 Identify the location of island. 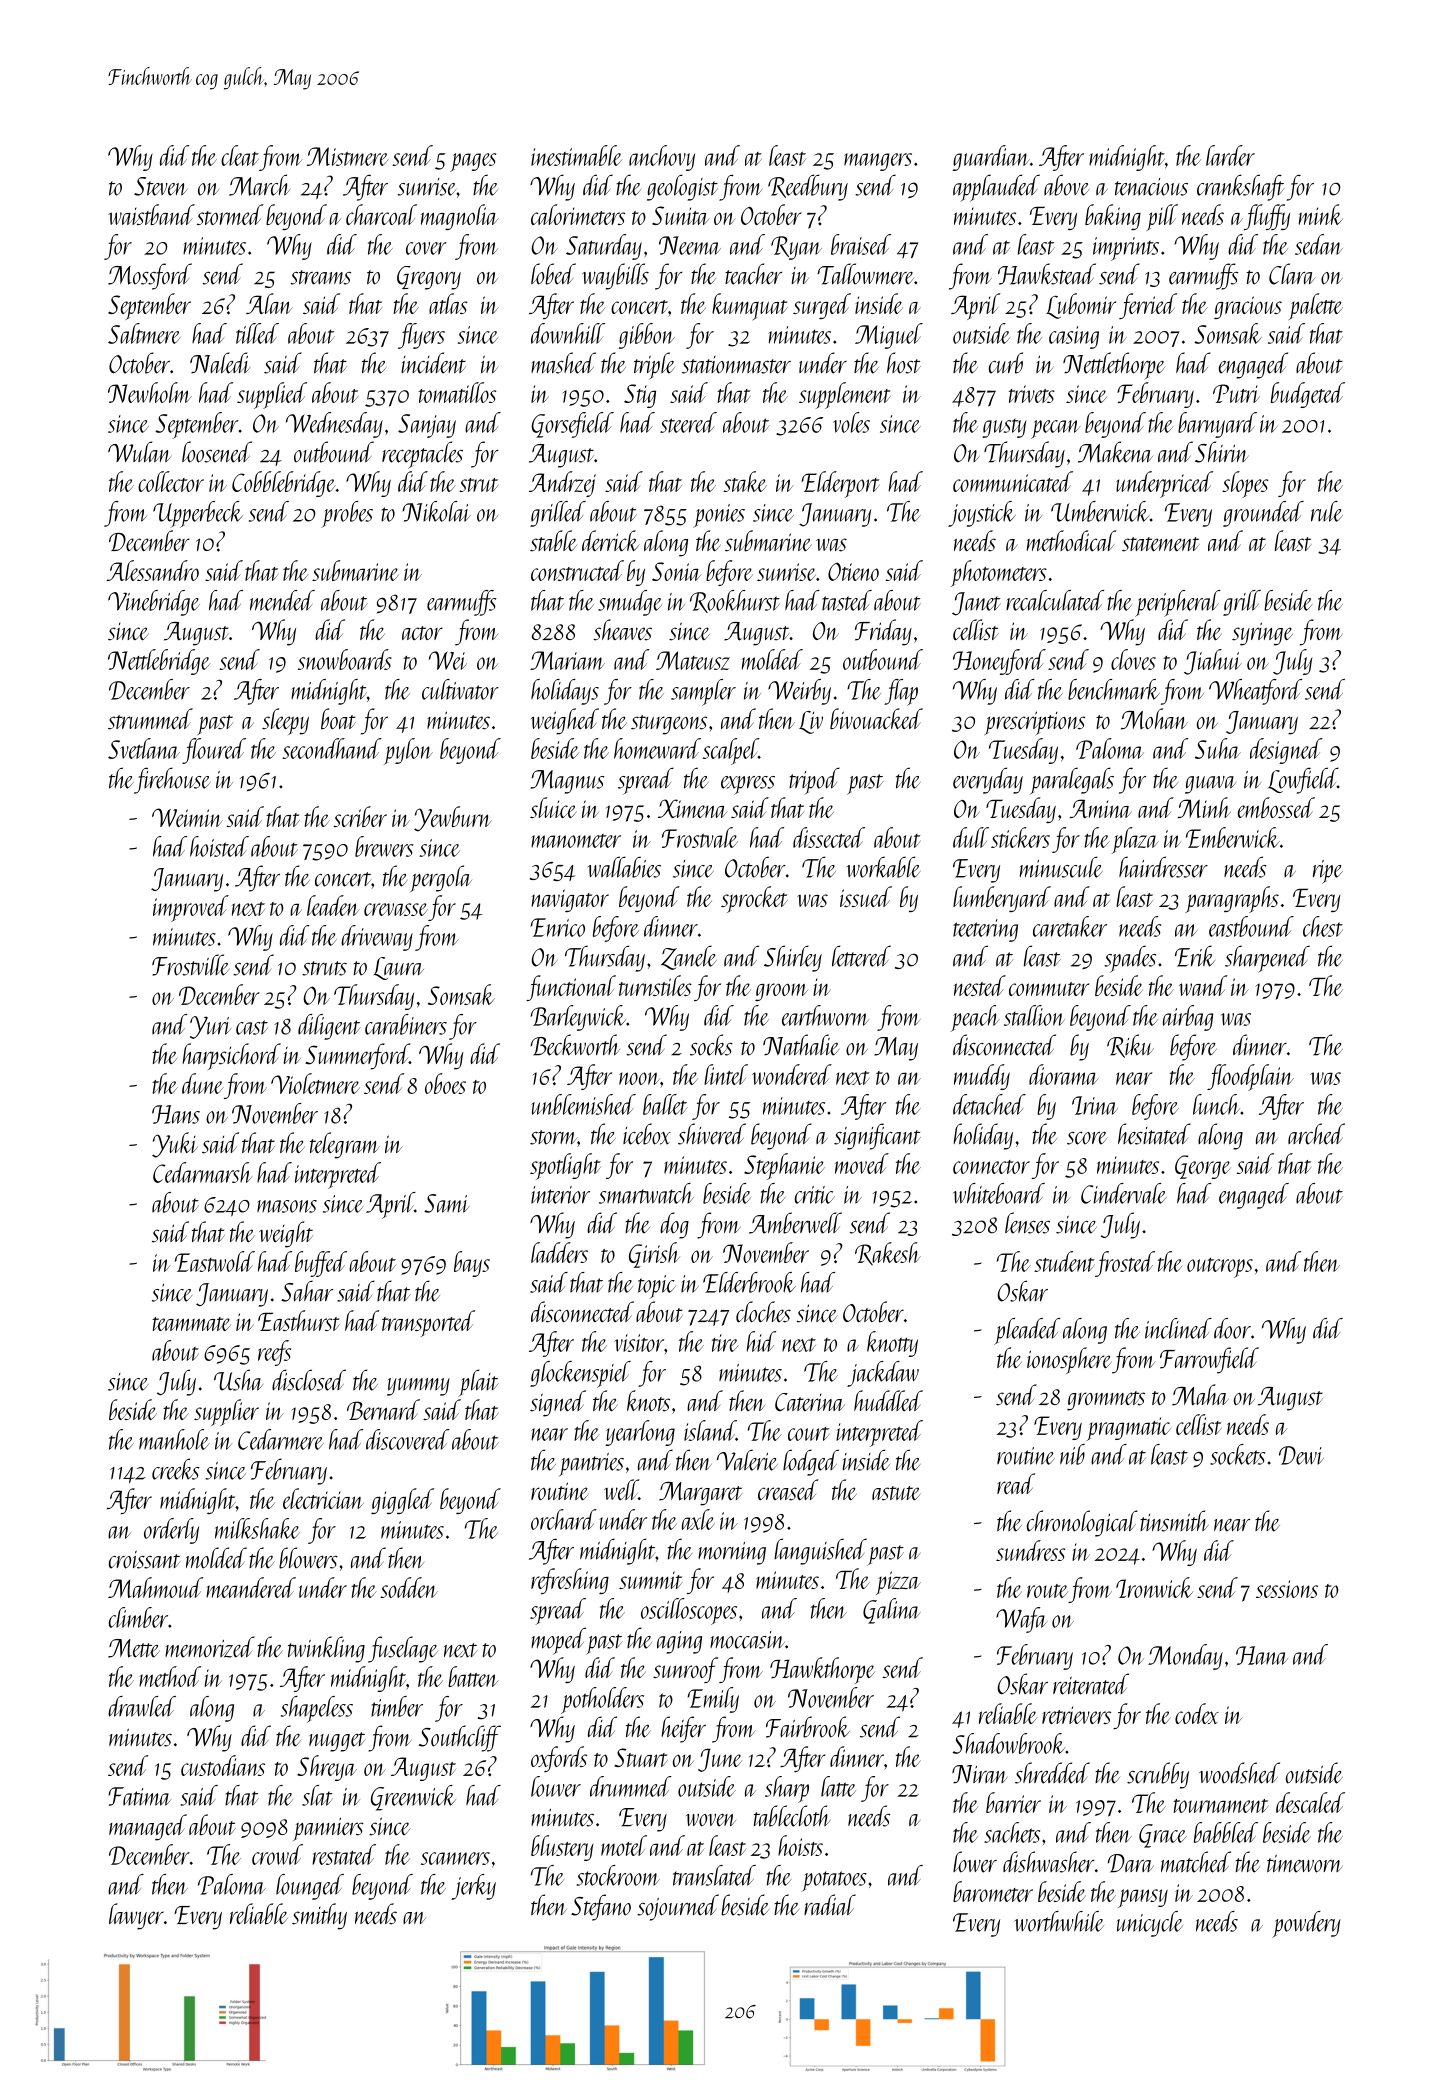
(710, 1430).
